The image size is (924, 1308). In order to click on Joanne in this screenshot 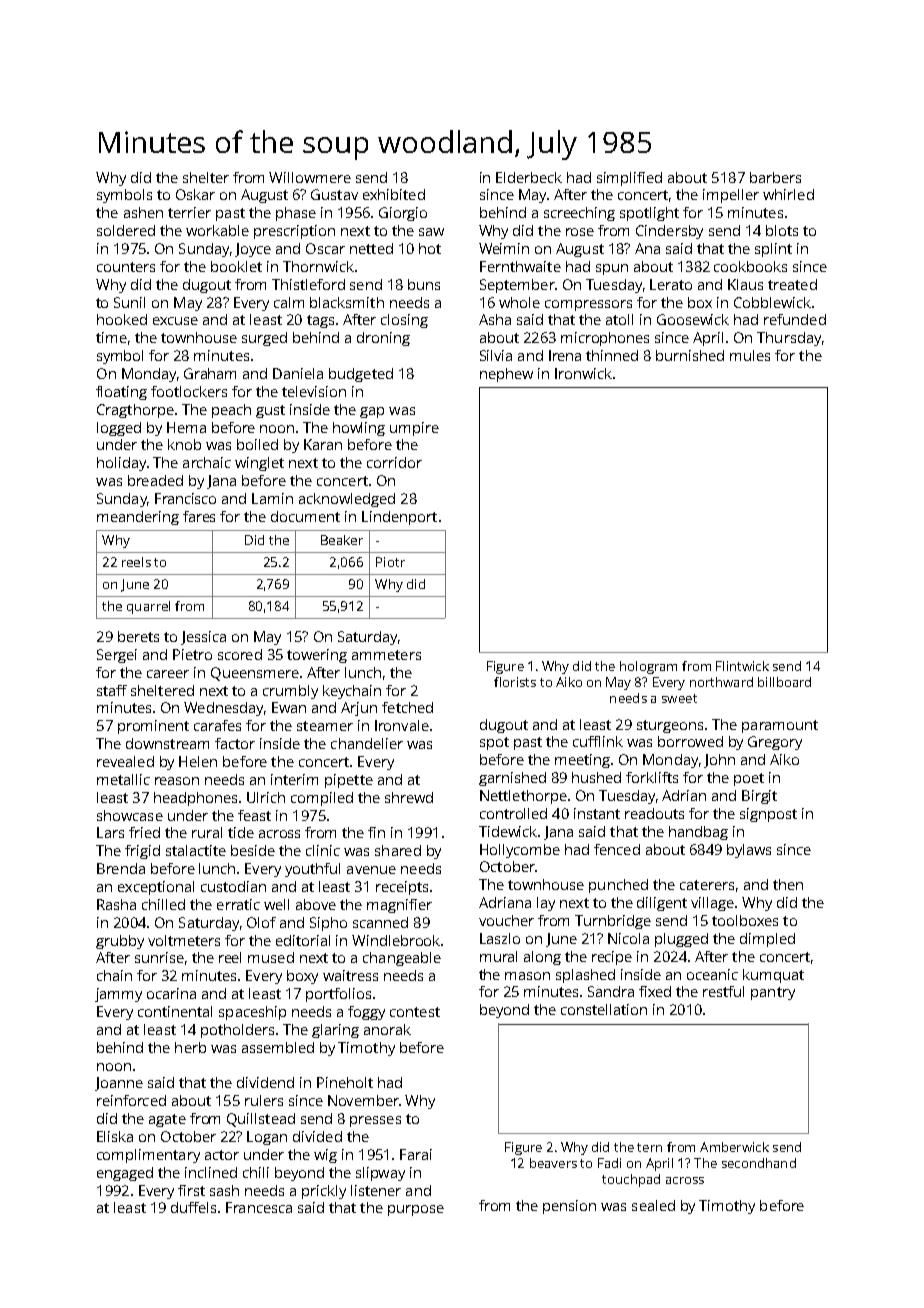, I will do `click(119, 1084)`.
